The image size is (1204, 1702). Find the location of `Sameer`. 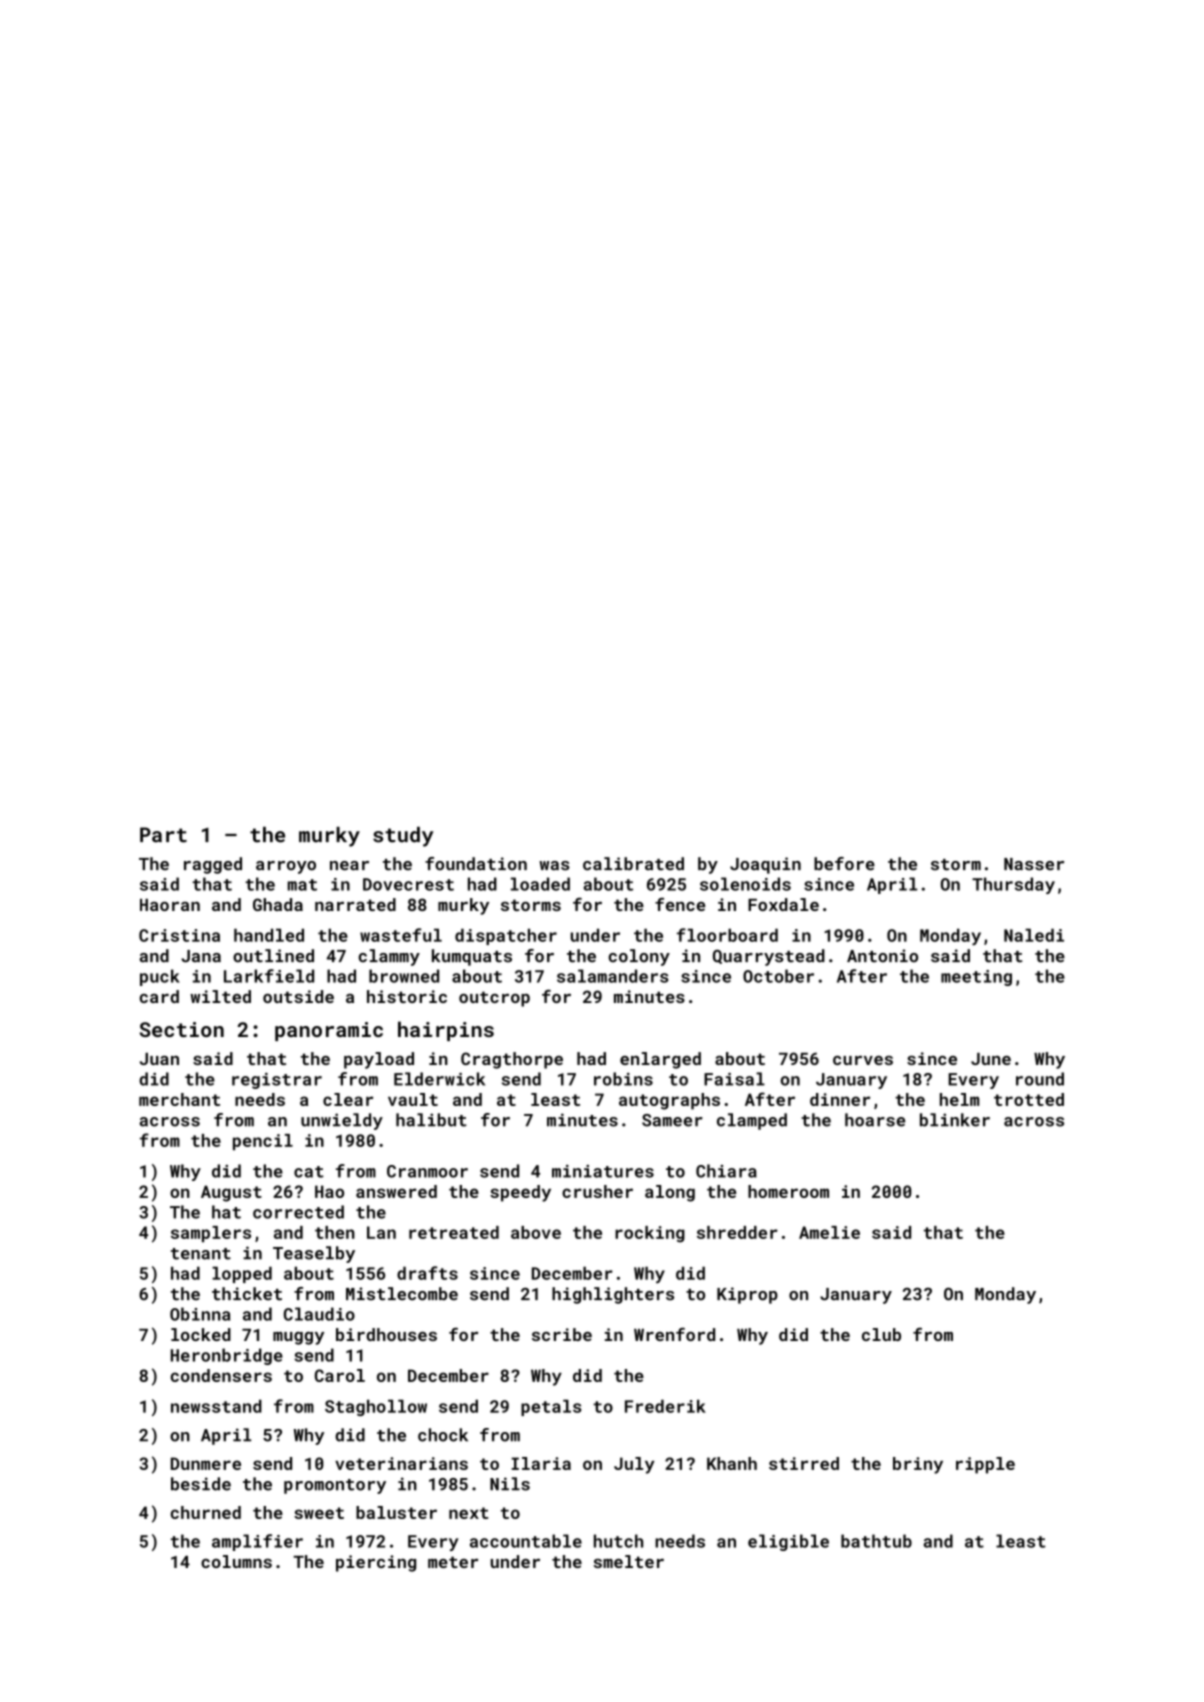

Sameer is located at coordinates (672, 1120).
